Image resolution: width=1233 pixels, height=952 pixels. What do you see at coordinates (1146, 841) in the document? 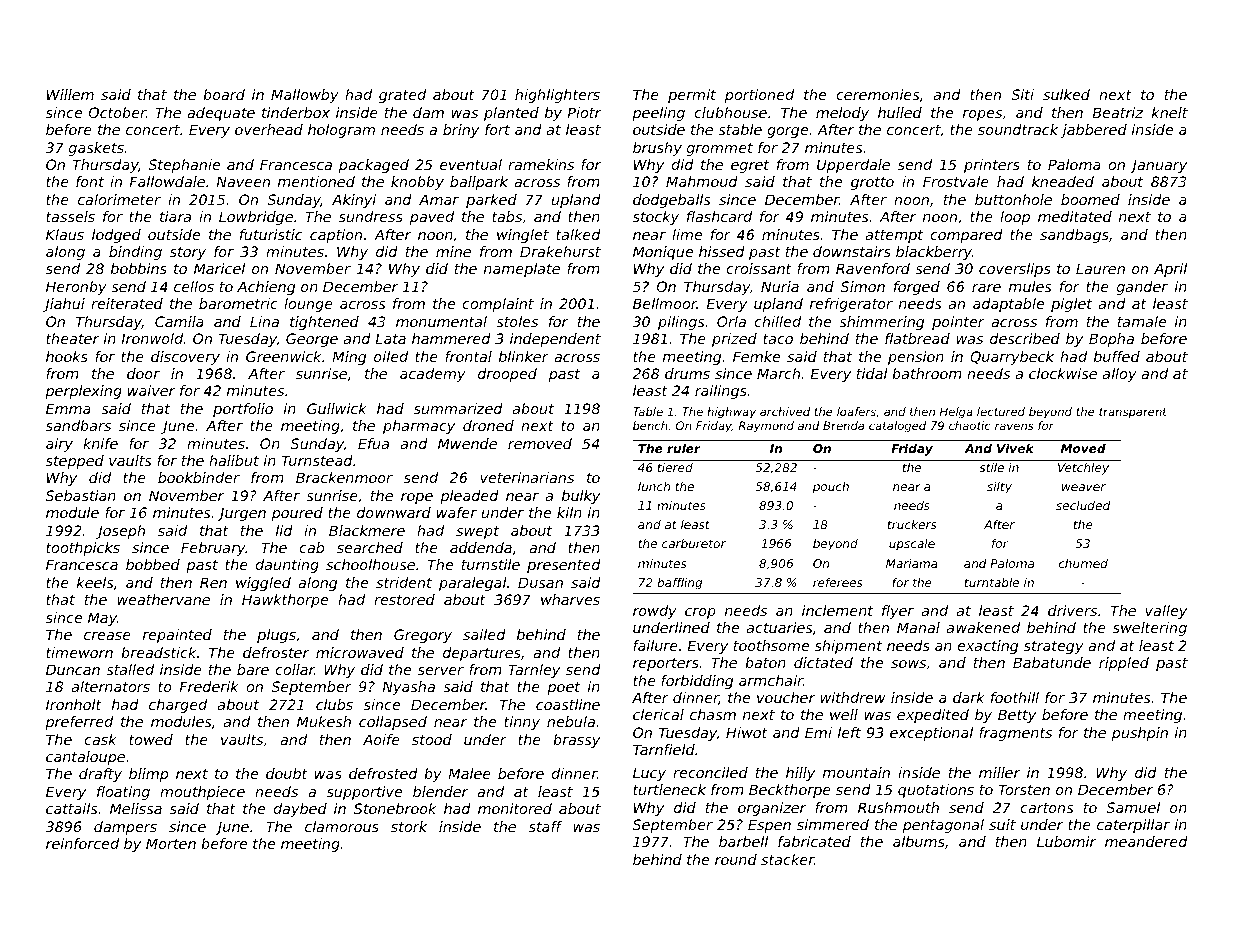
I see `meandered` at bounding box center [1146, 841].
